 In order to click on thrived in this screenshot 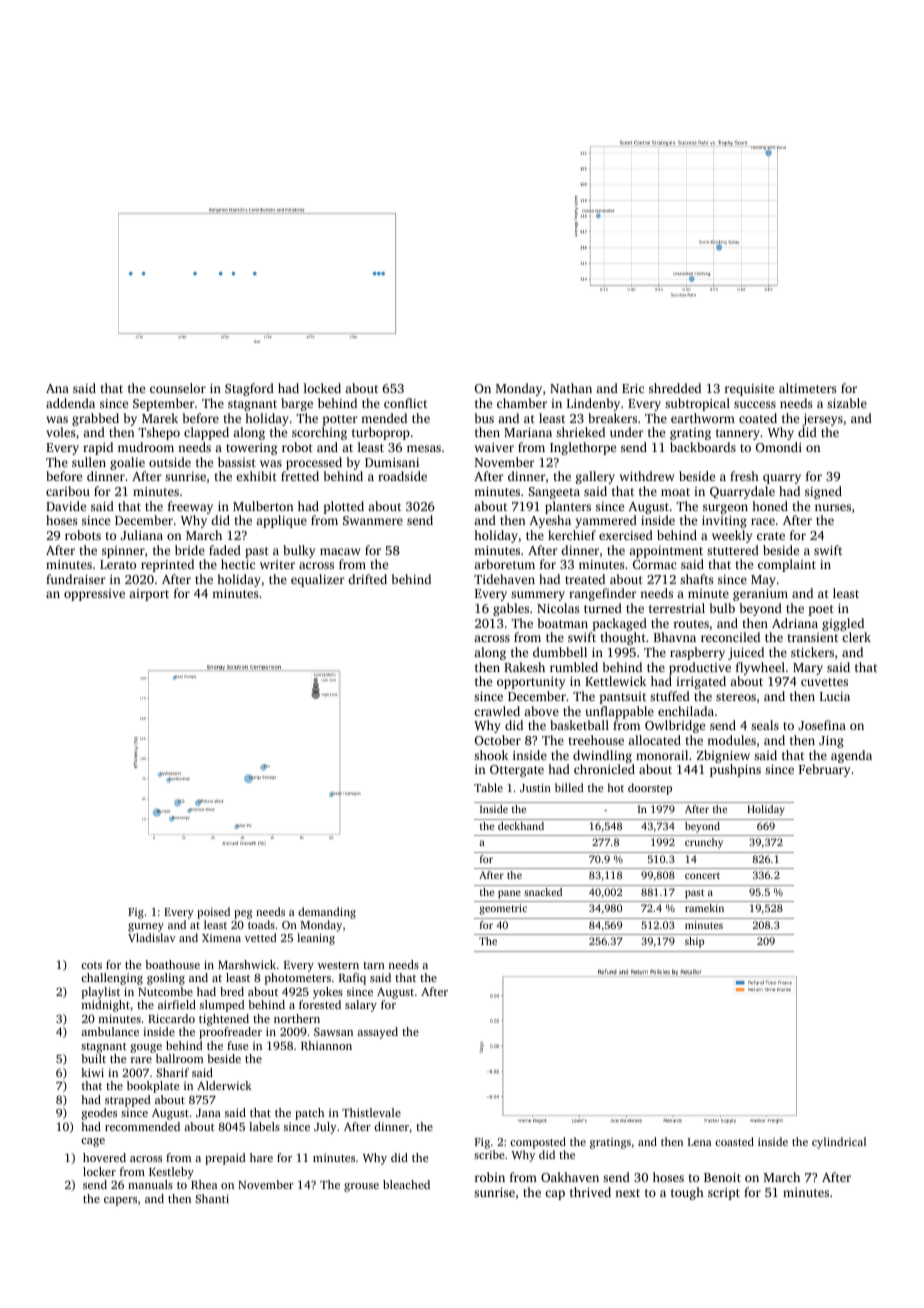, I will do `click(590, 1192)`.
